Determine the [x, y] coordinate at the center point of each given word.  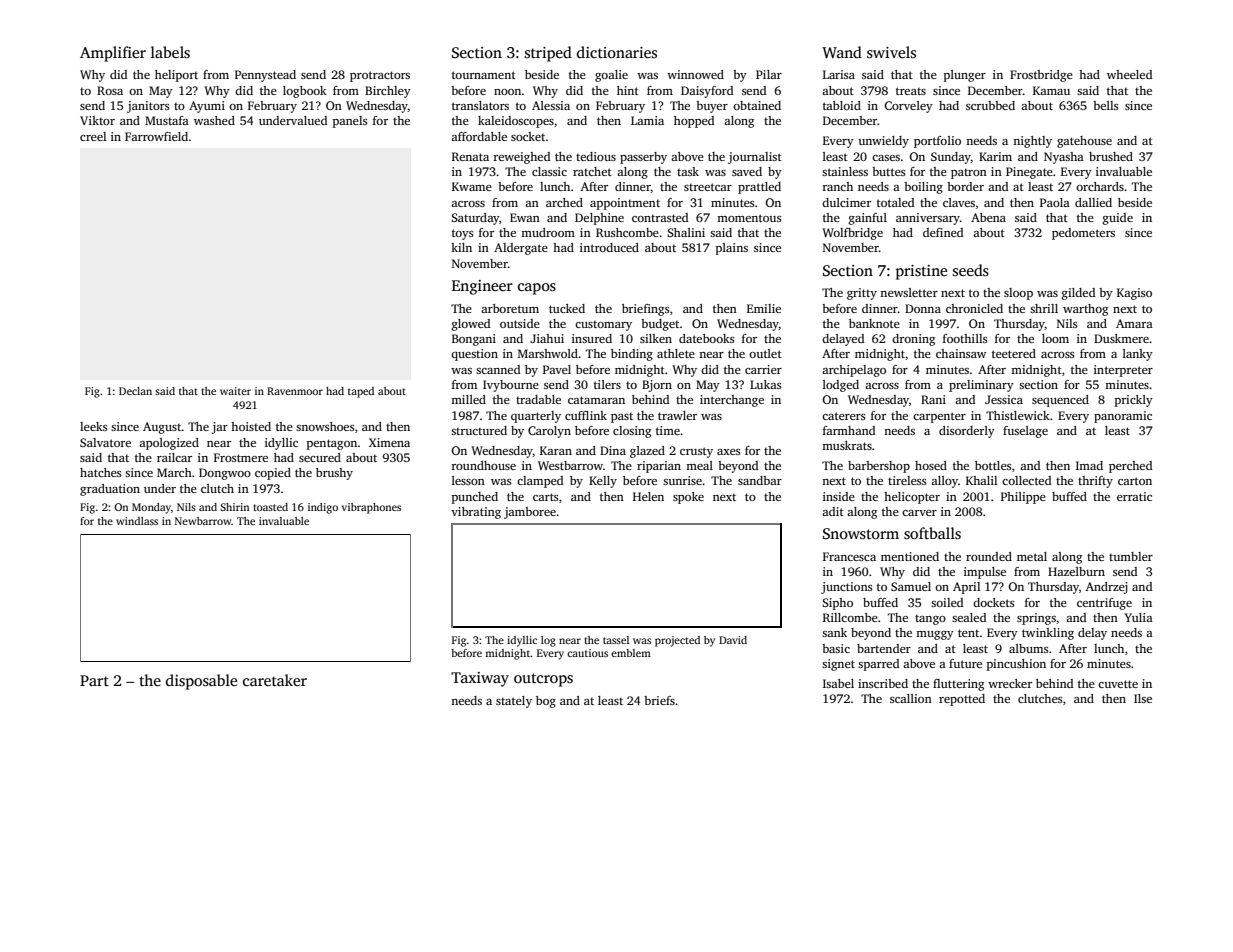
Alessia [551, 105]
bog [546, 702]
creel [93, 136]
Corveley [908, 107]
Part [94, 680]
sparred [878, 665]
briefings [646, 310]
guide [1118, 219]
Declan [135, 391]
